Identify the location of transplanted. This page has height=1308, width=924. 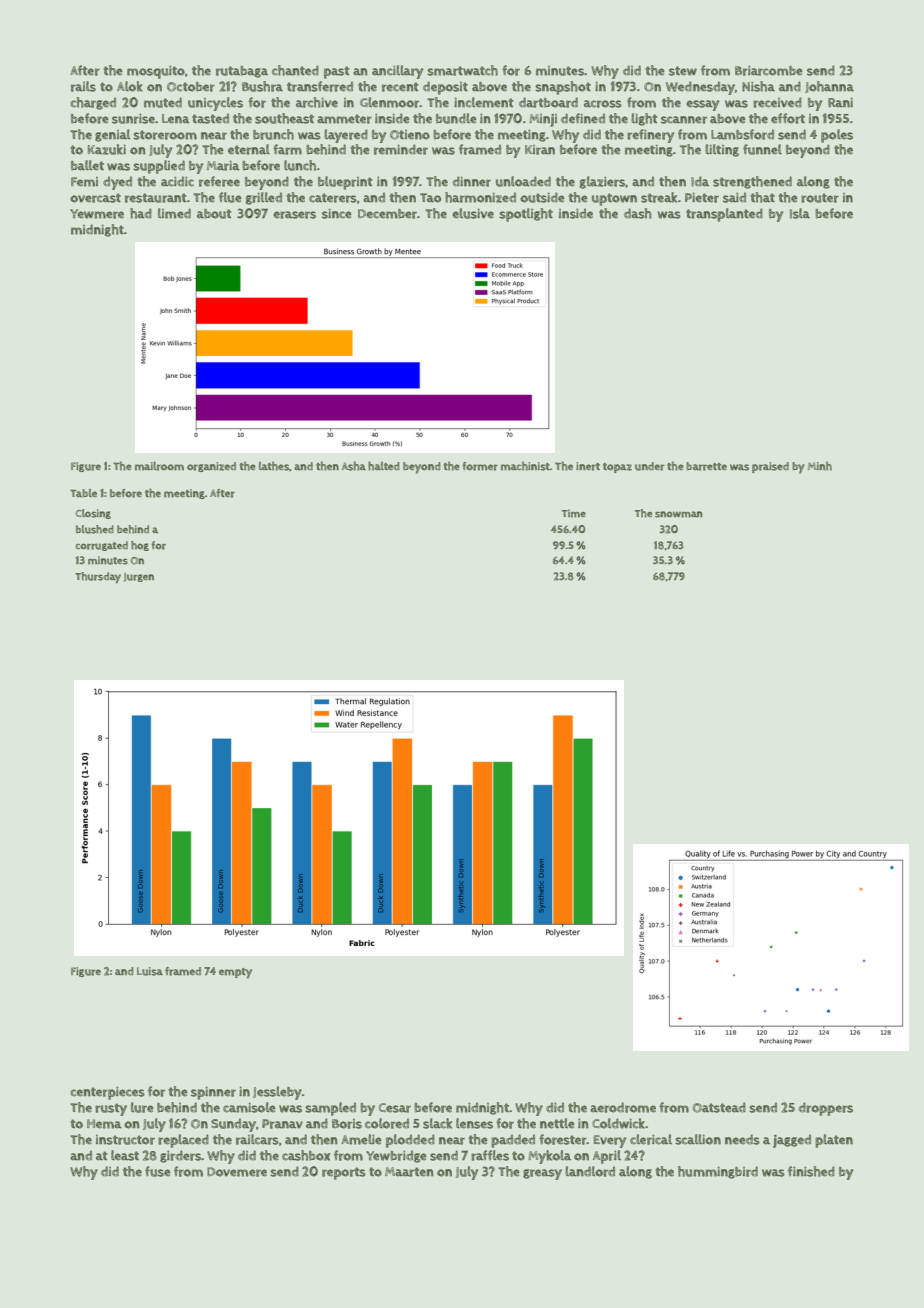
(724, 215).
